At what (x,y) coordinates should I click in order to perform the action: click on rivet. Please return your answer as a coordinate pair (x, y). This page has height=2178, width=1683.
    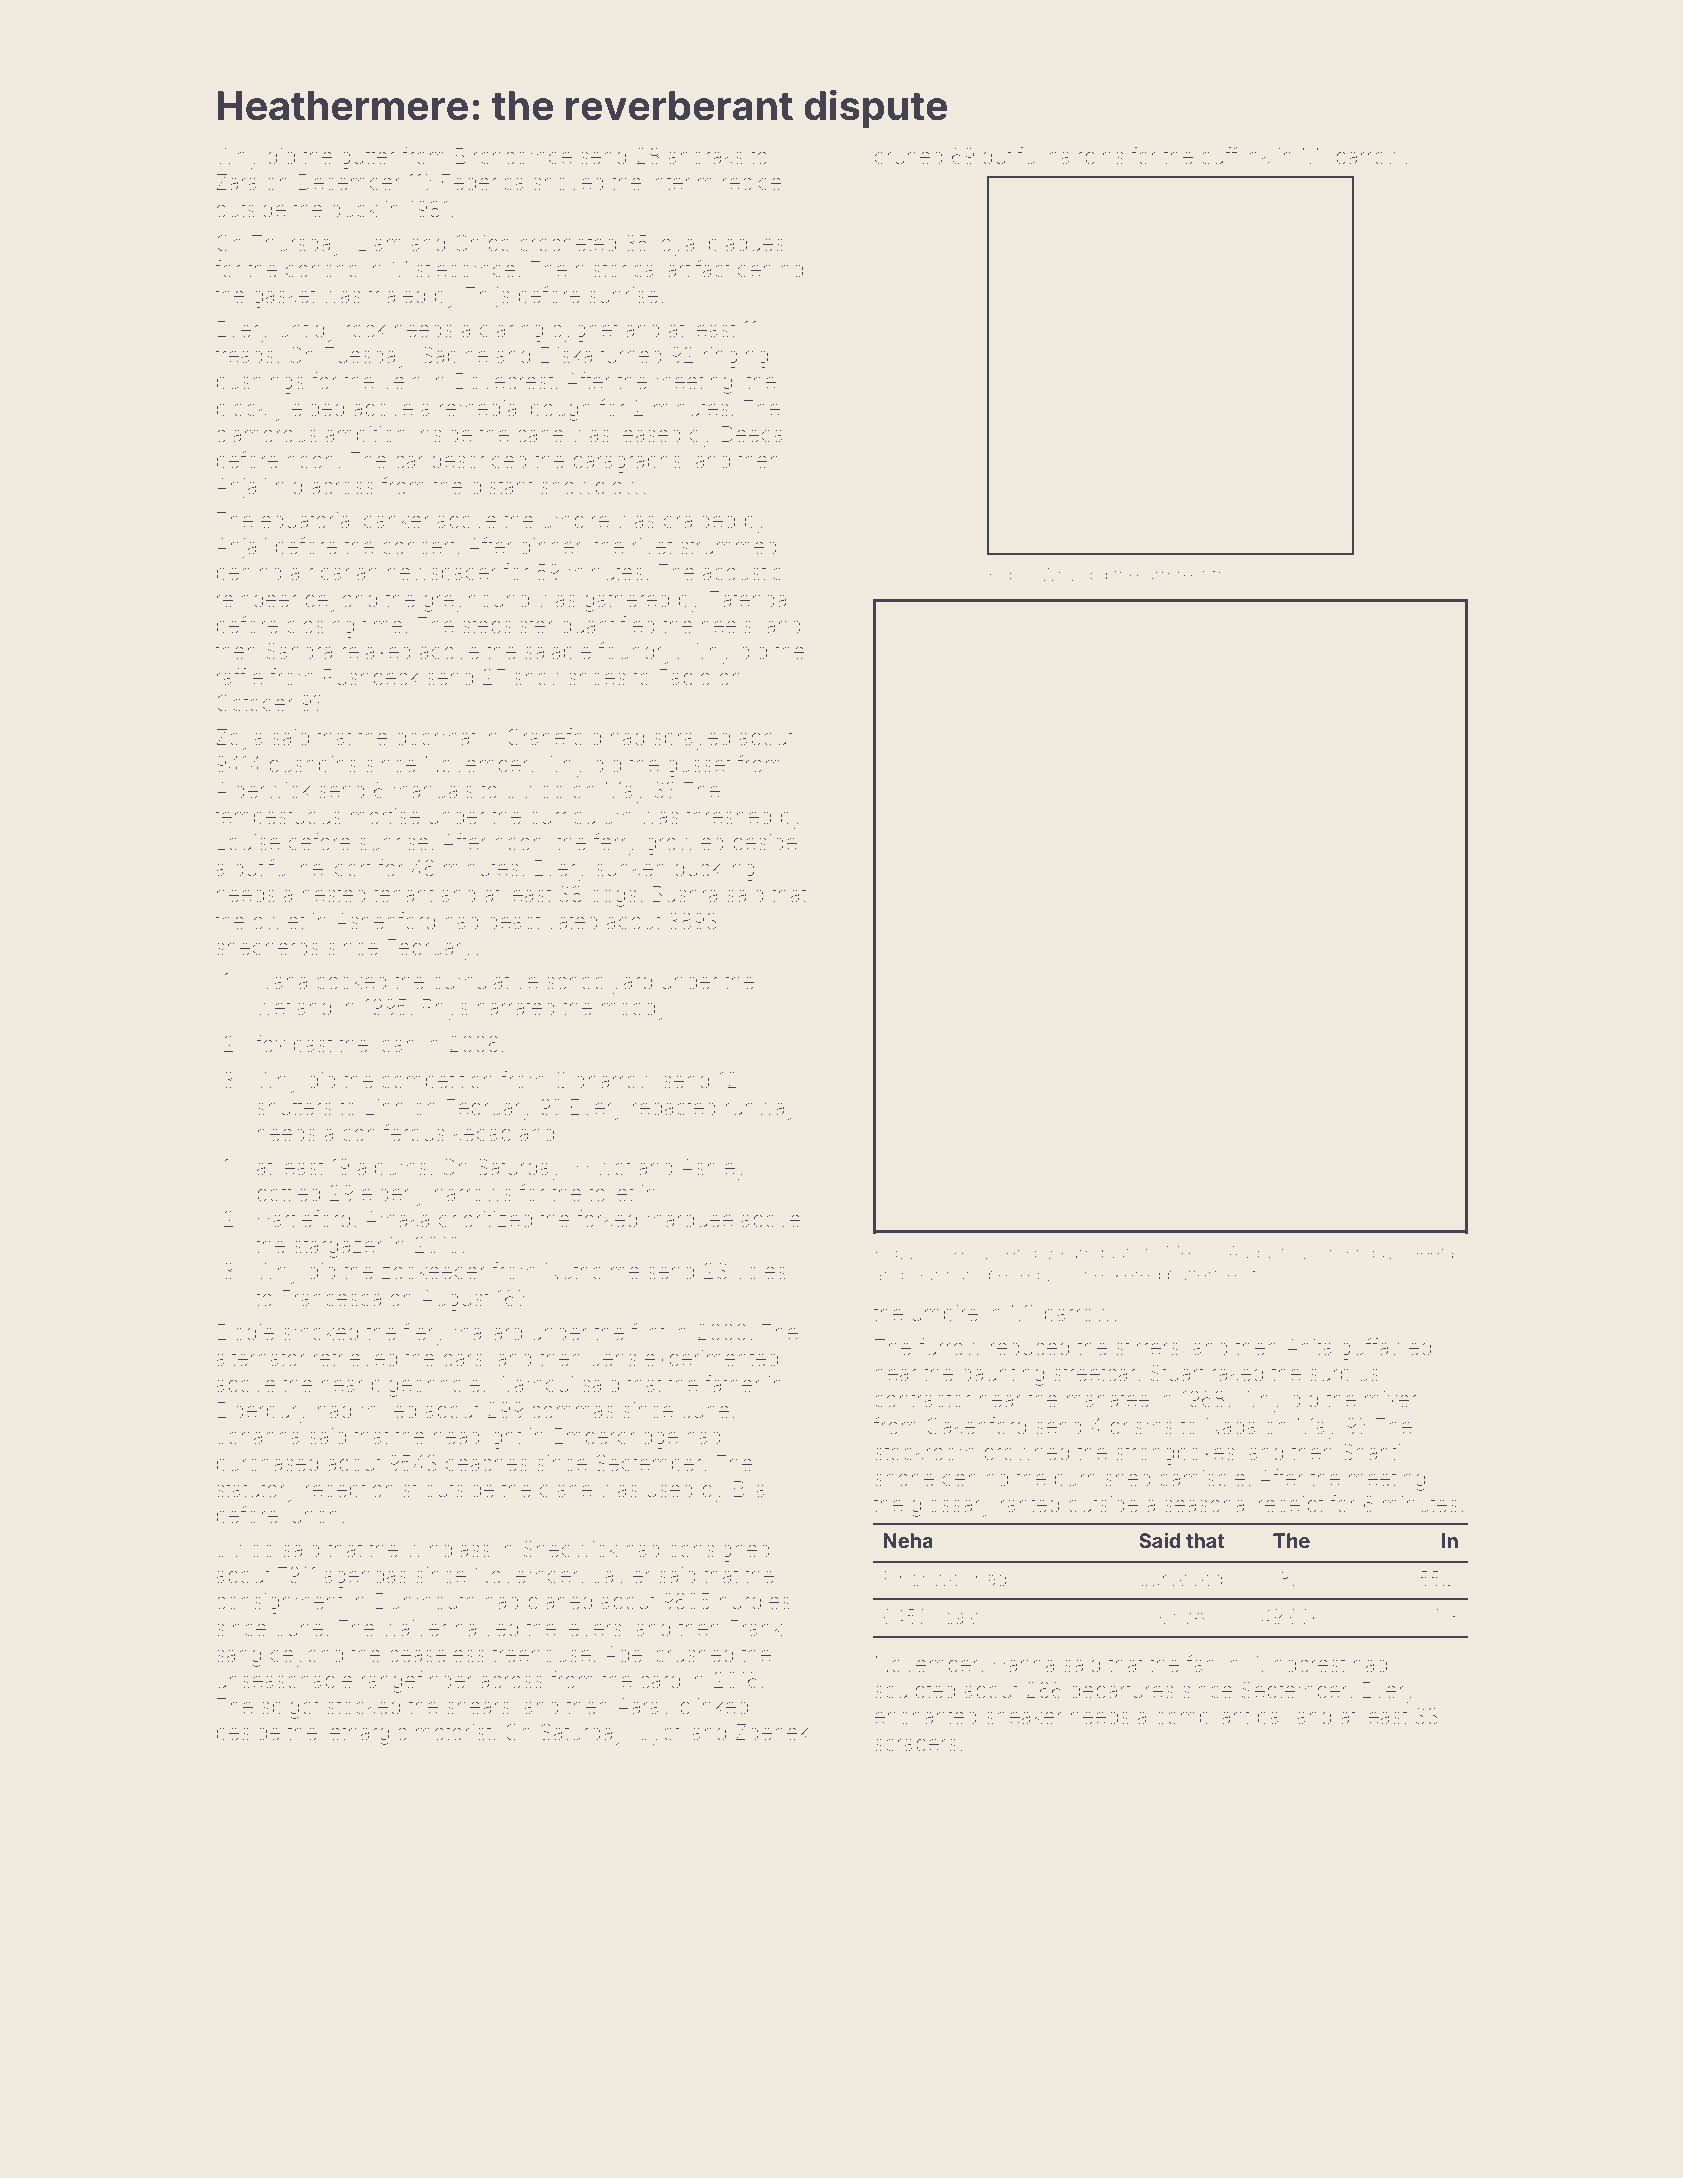
    Looking at the image, I should click on (652, 546).
